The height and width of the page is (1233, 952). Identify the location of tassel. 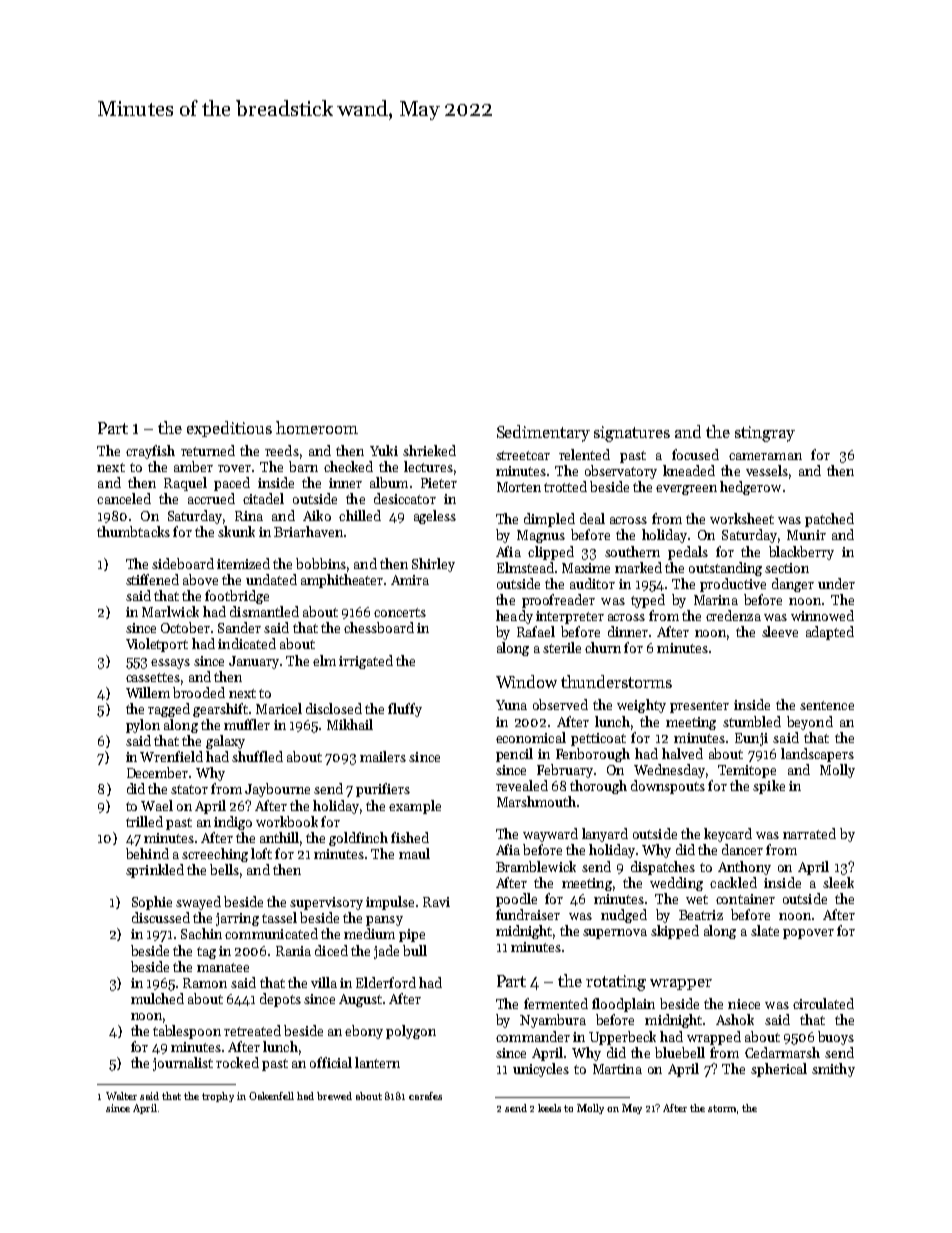
(279, 917).
